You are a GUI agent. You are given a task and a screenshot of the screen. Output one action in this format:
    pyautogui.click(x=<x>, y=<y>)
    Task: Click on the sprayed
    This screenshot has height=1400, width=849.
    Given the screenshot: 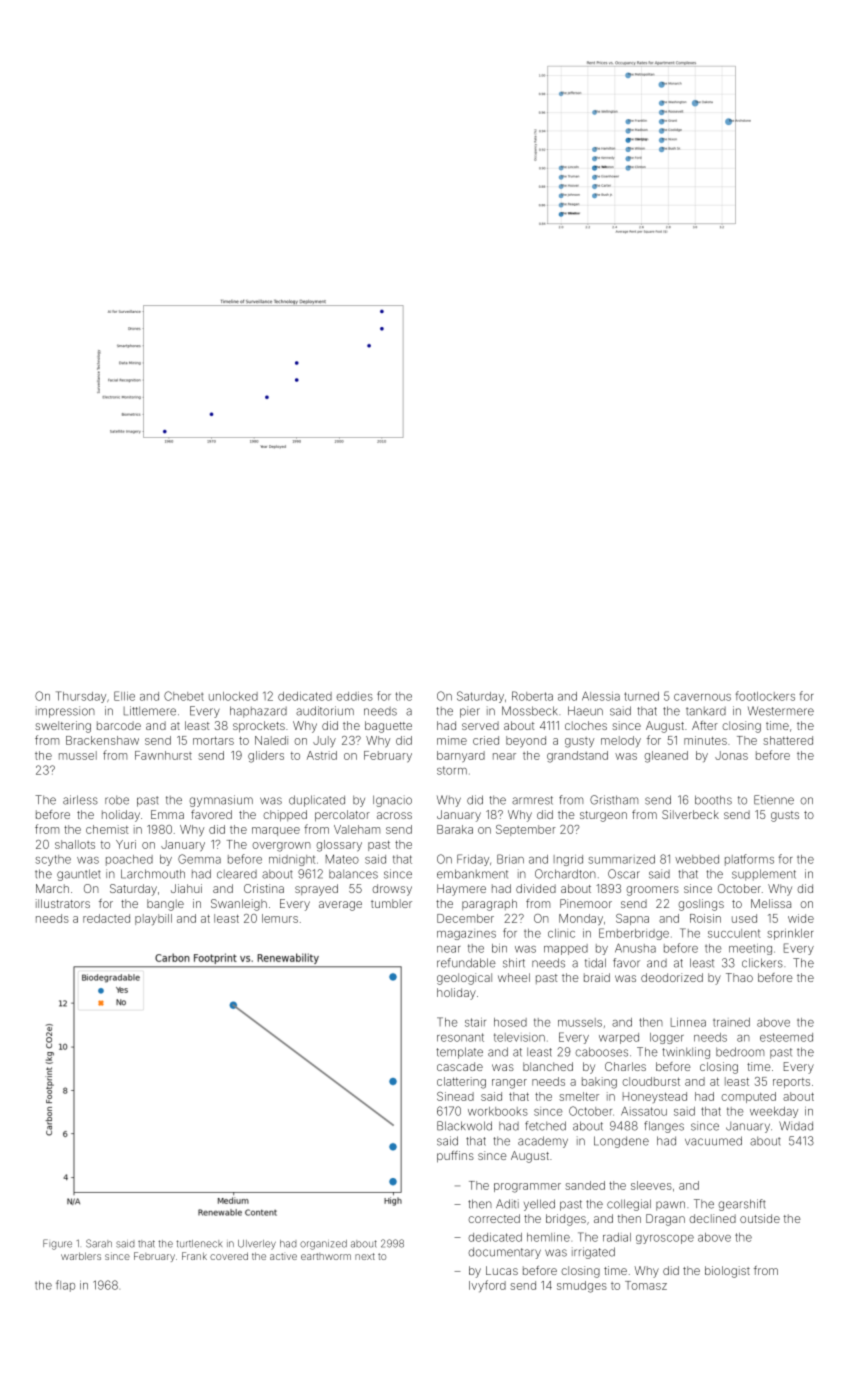 What is the action you would take?
    pyautogui.click(x=316, y=890)
